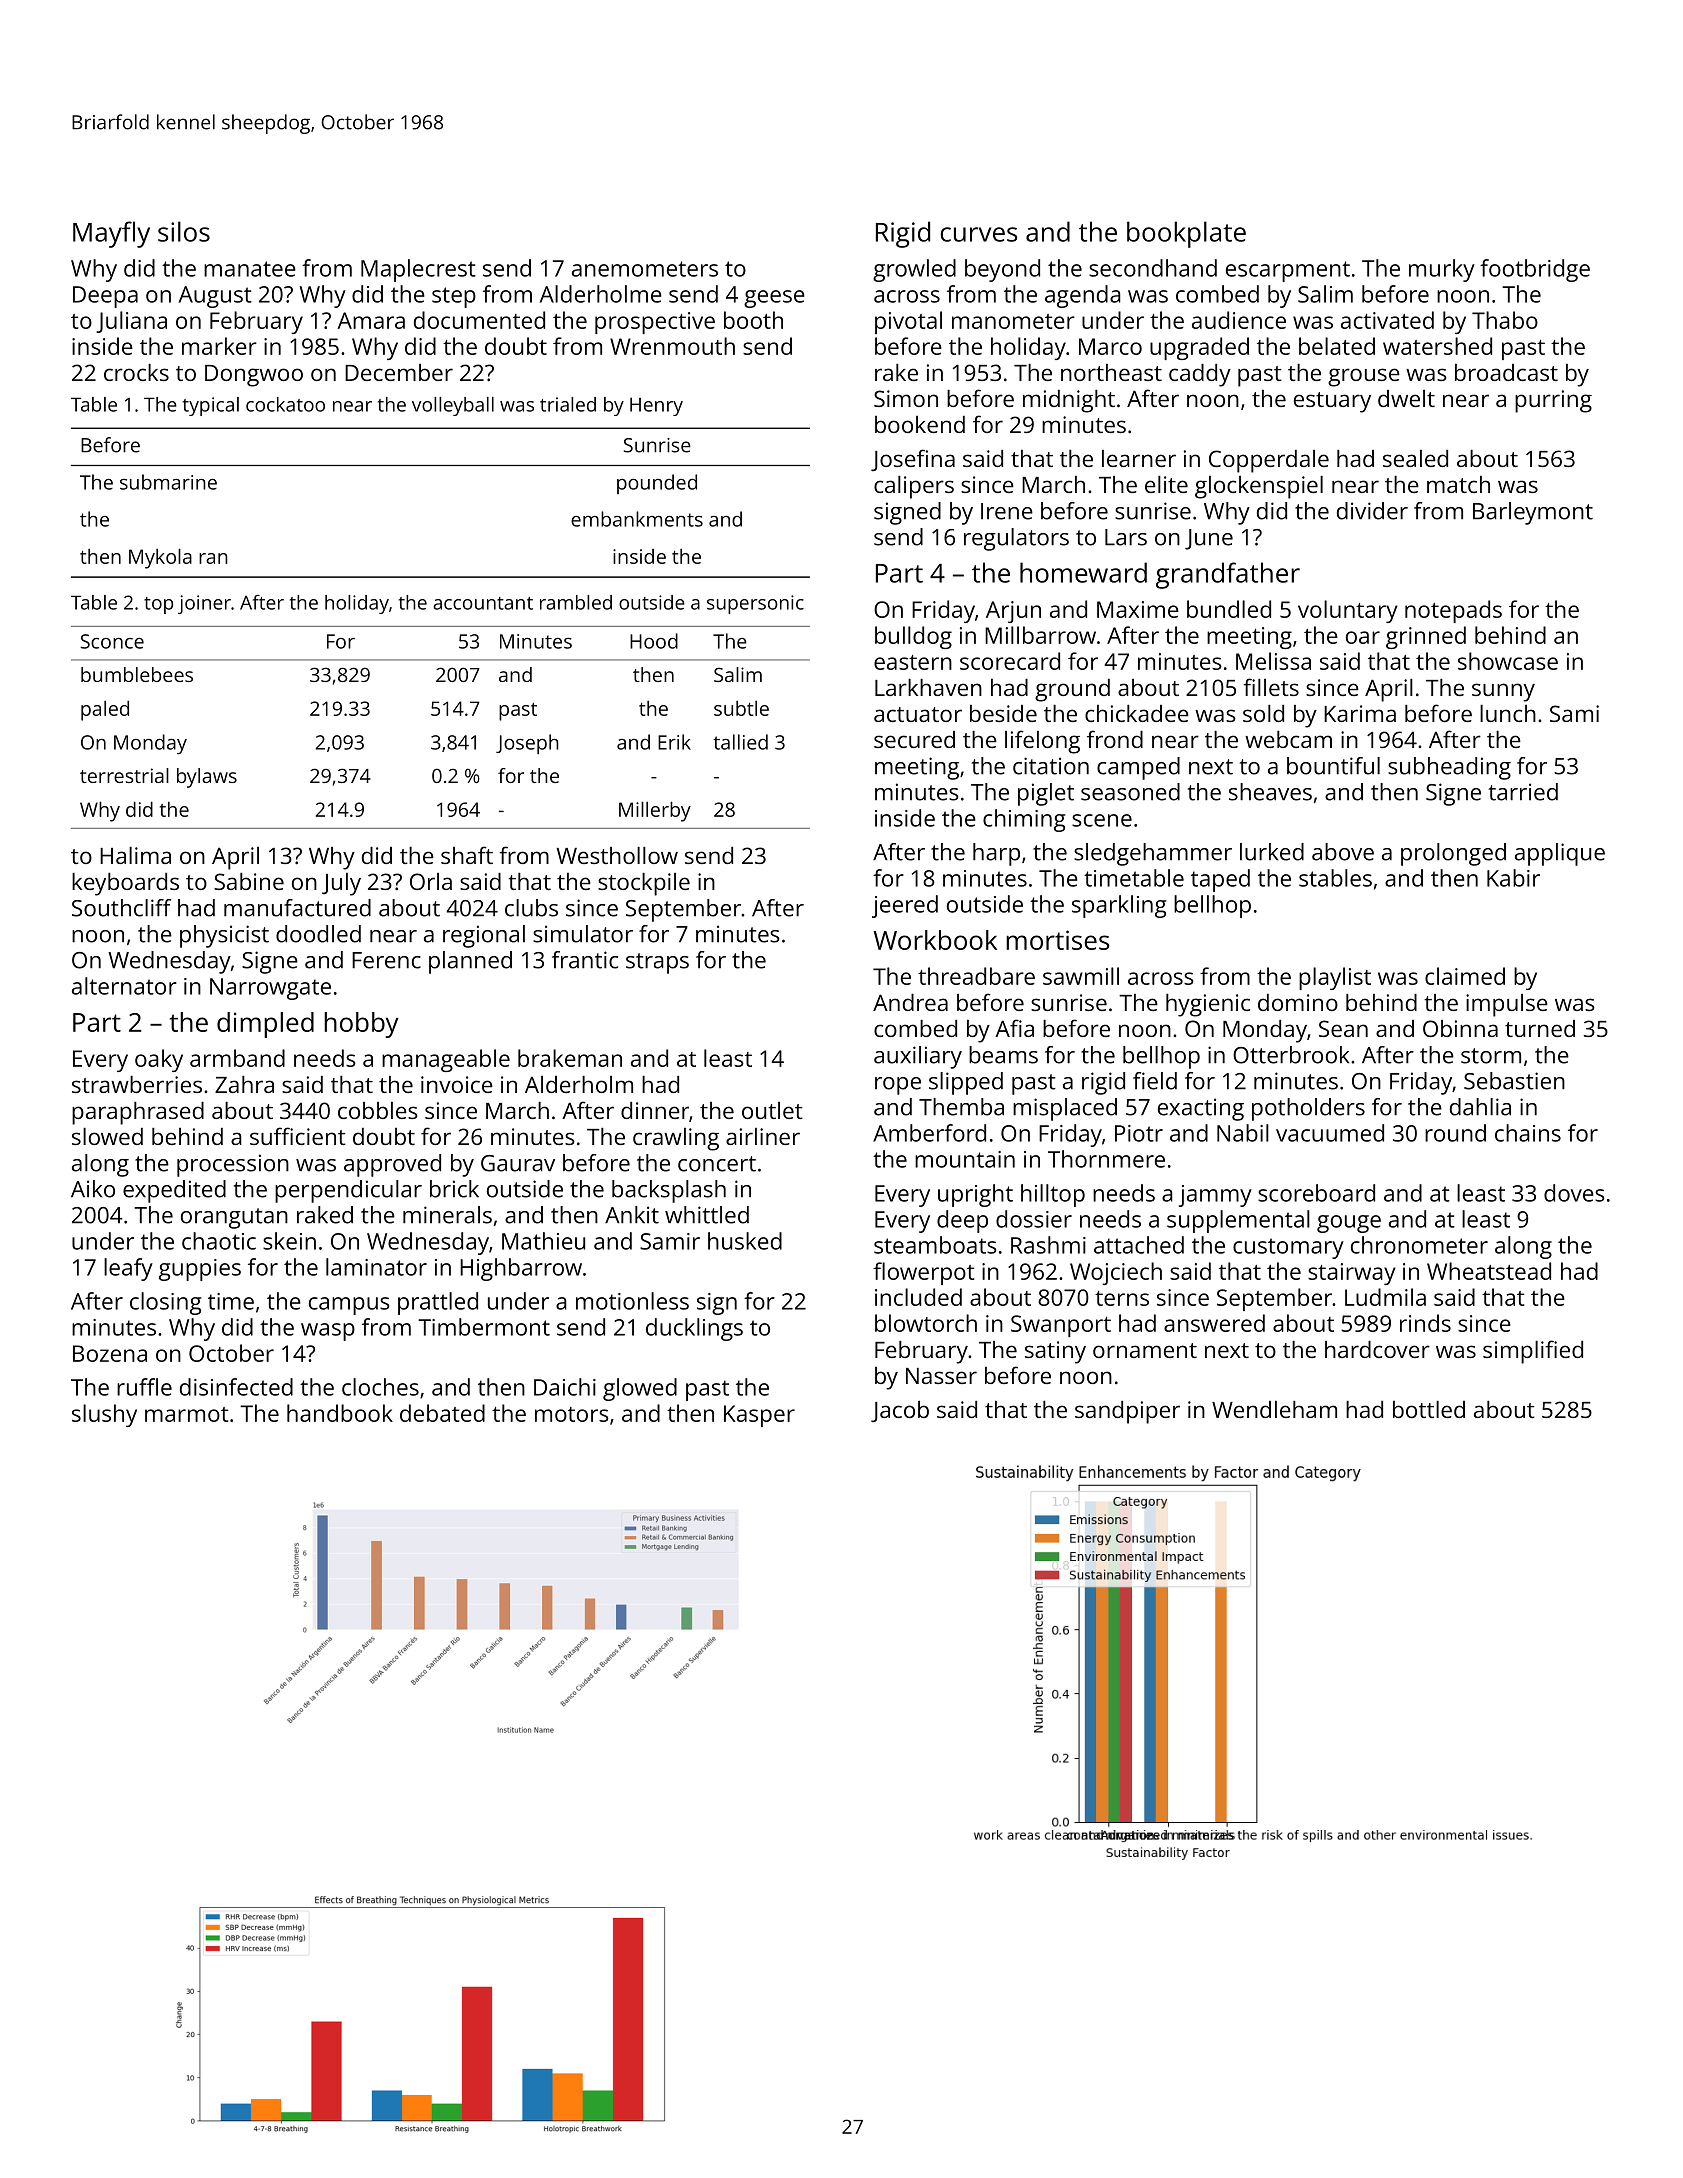  I want to click on prolonged, so click(1453, 854).
